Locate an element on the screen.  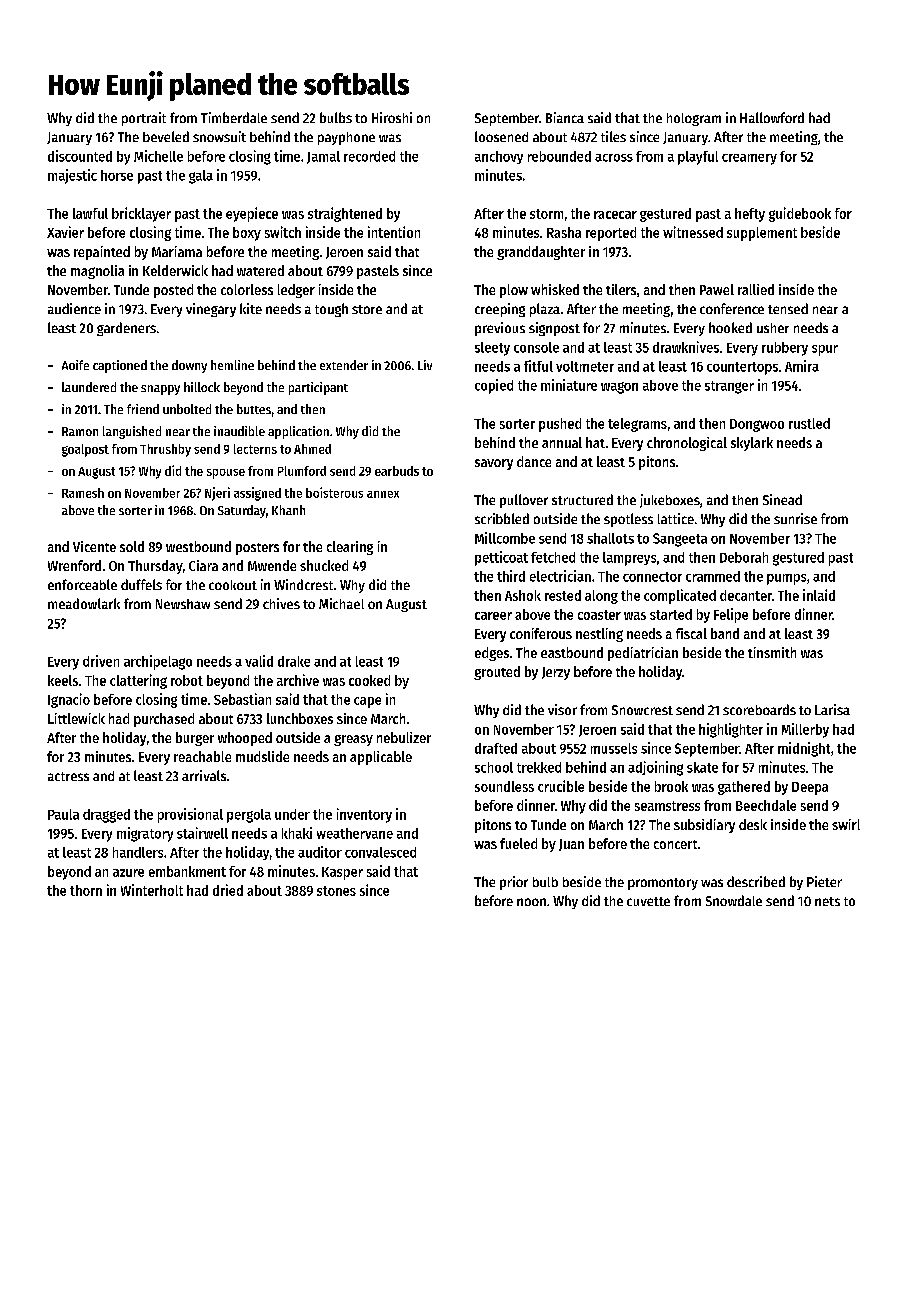
inventory is located at coordinates (364, 815).
